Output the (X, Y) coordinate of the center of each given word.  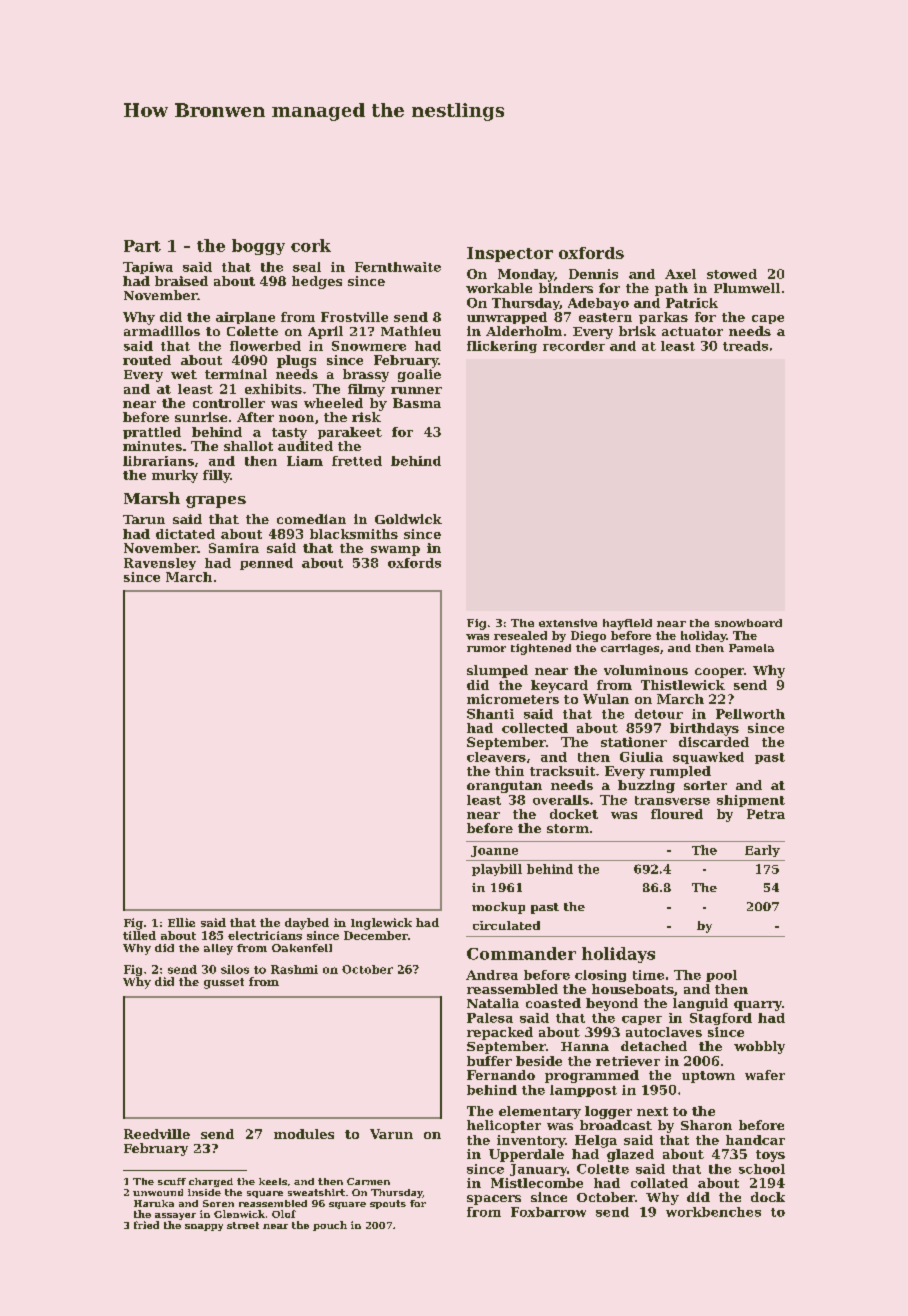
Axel (680, 274)
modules (304, 1134)
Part (142, 246)
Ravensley (160, 564)
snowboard (748, 623)
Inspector (510, 254)
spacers (494, 1200)
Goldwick (408, 519)
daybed (307, 924)
